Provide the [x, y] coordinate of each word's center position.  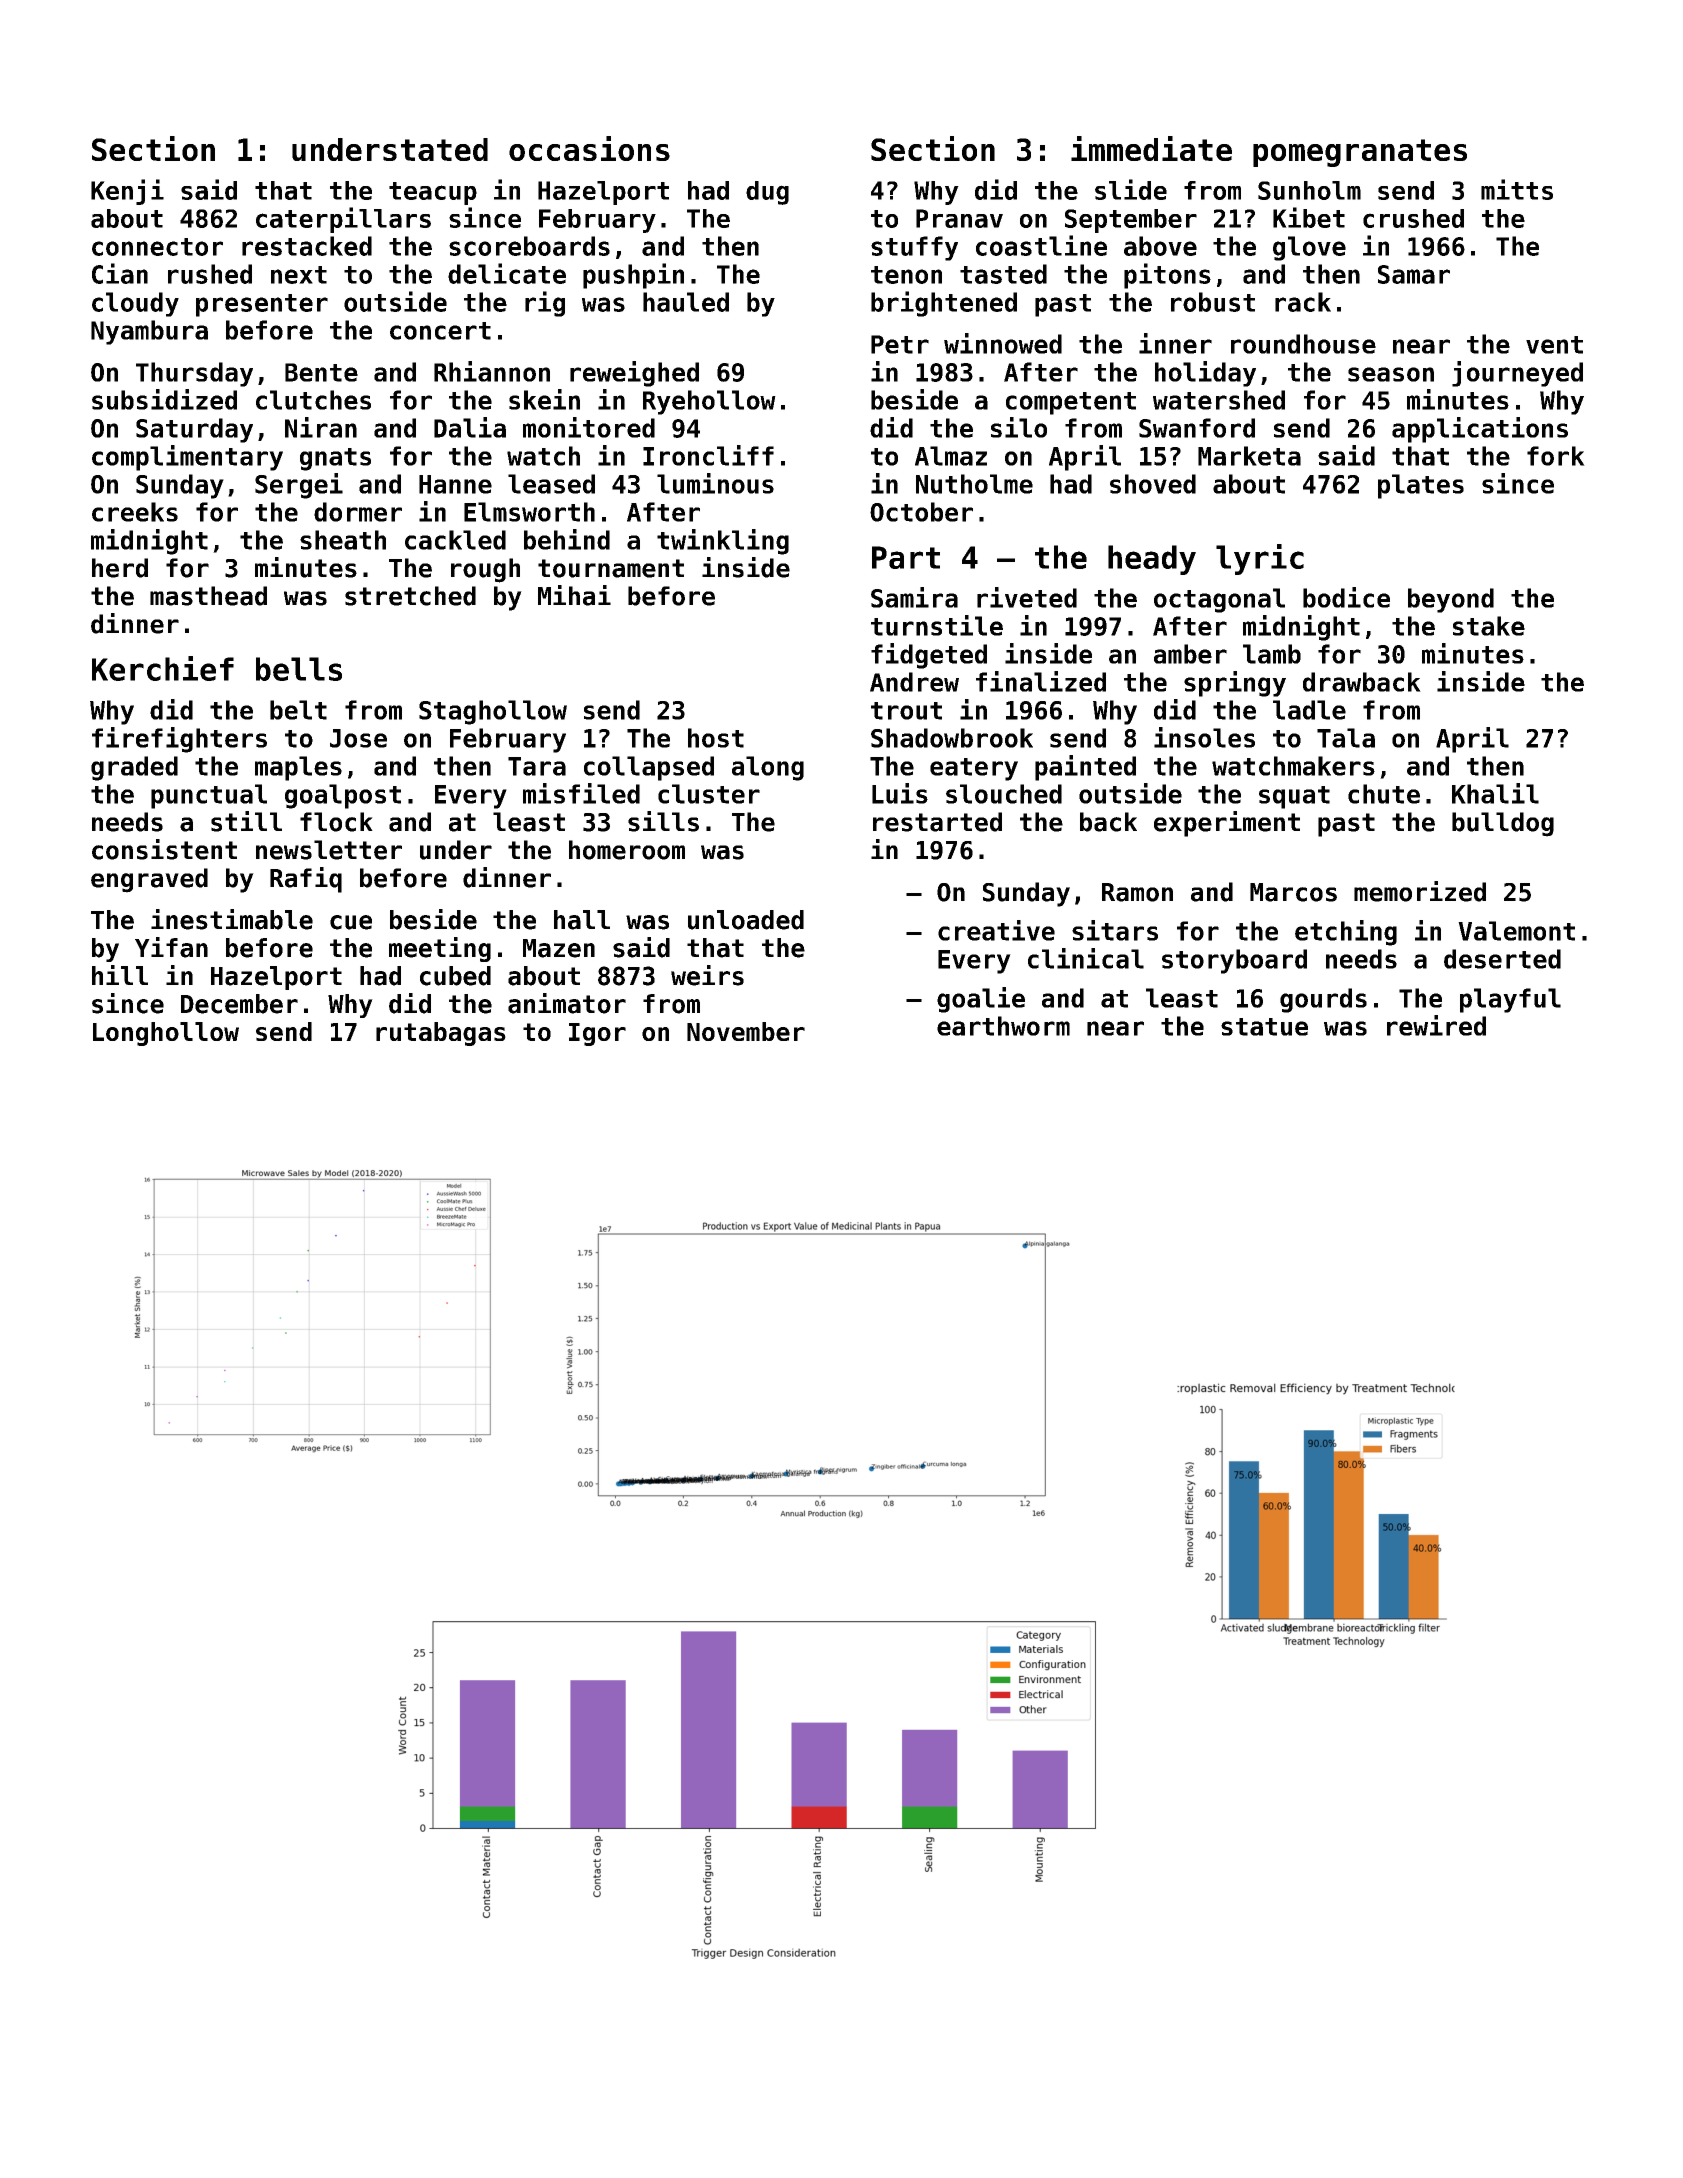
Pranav [959, 218]
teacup [433, 193]
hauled [686, 302]
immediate [1151, 148]
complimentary [187, 458]
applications [1480, 430]
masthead [208, 596]
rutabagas [441, 1034]
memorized [1420, 891]
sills [663, 821]
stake [1489, 626]
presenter [262, 305]
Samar [1414, 274]
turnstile [937, 625]
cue [351, 922]
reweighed [634, 374]
